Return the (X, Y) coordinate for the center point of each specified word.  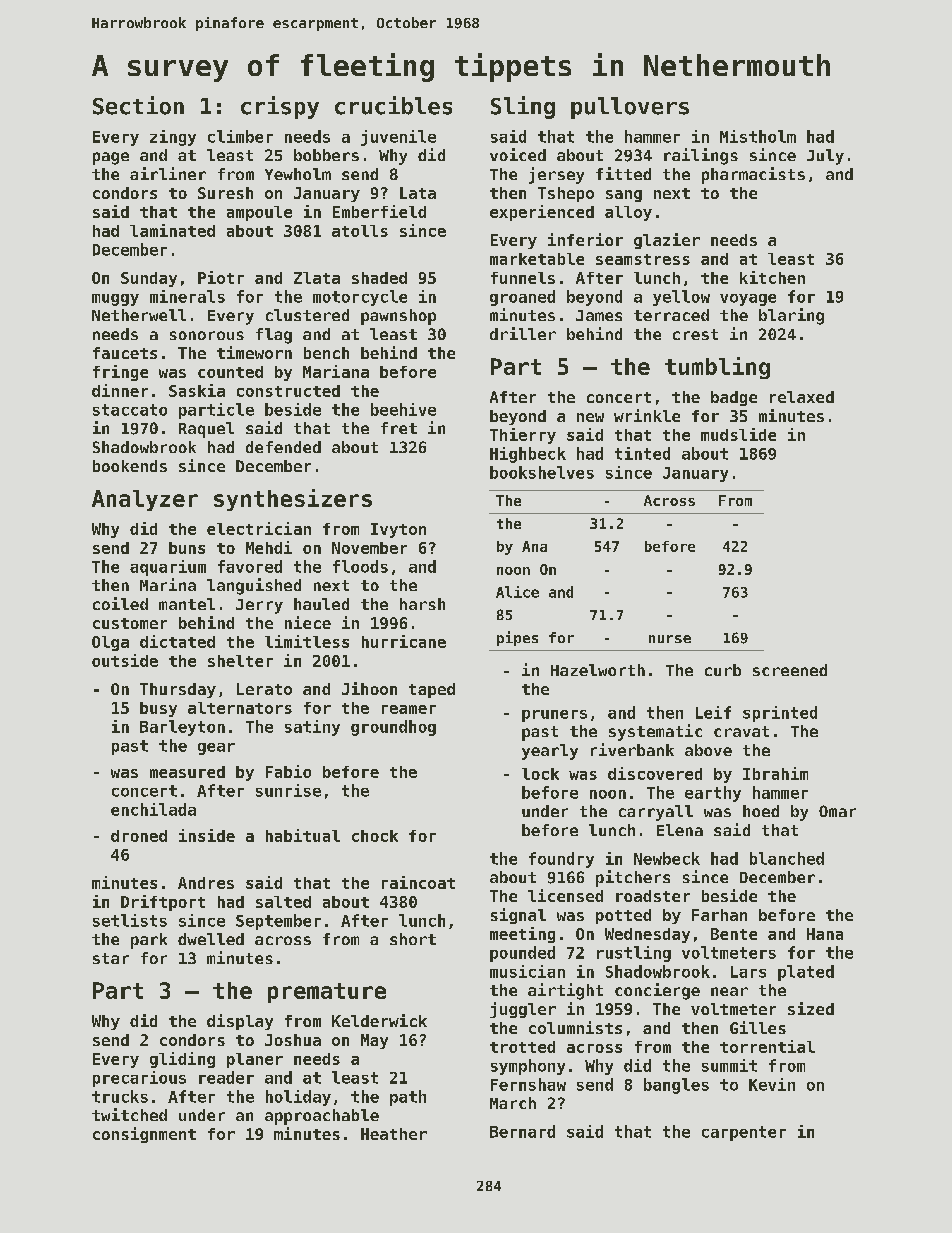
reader (226, 1077)
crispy (280, 107)
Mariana (336, 371)
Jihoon (369, 688)
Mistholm (758, 136)
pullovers (630, 108)
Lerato (264, 689)
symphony (528, 1067)
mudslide (738, 434)
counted (230, 372)
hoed (761, 811)
